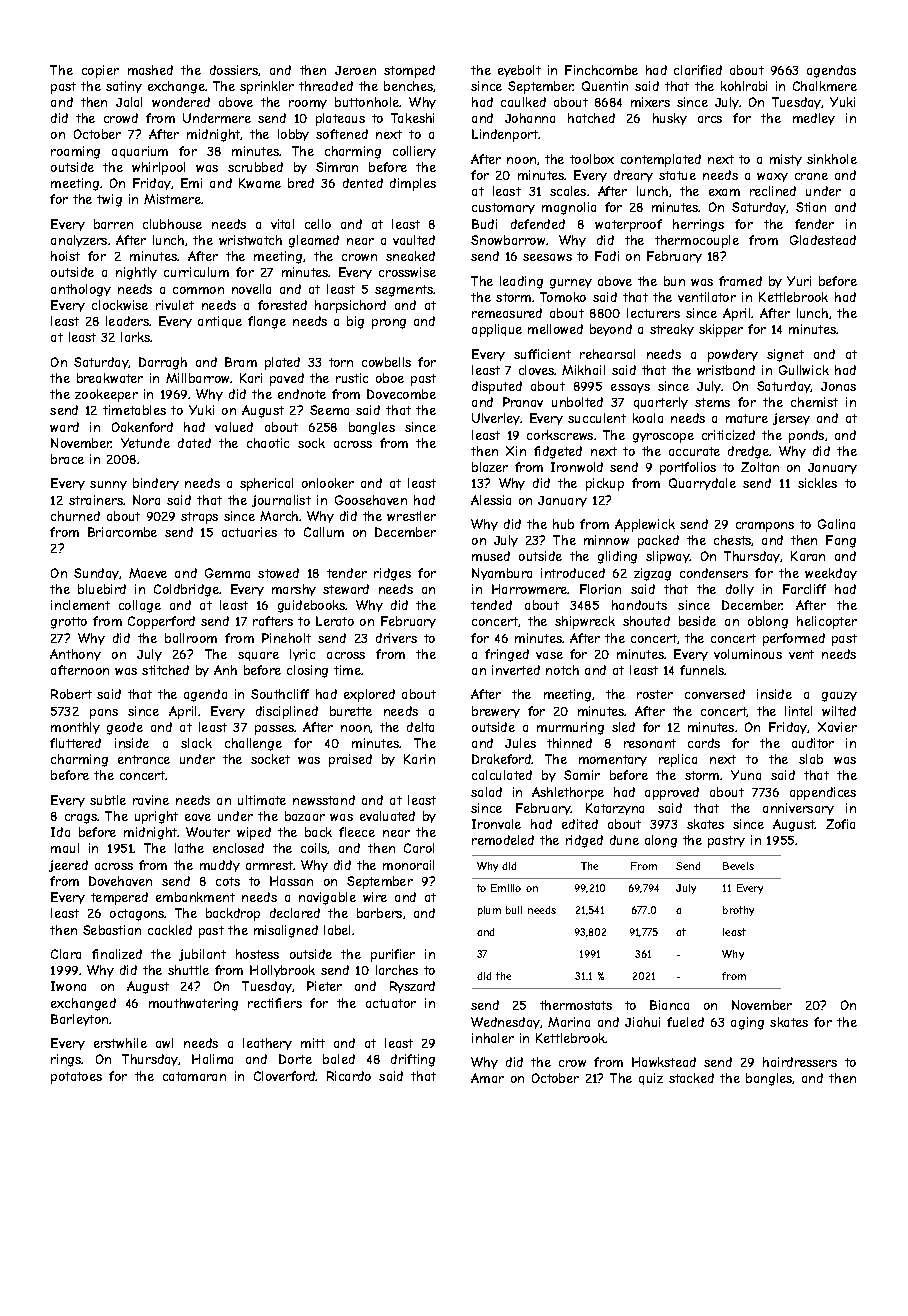 Image resolution: width=908 pixels, height=1316 pixels. I want to click on Cloverford, so click(285, 1076).
